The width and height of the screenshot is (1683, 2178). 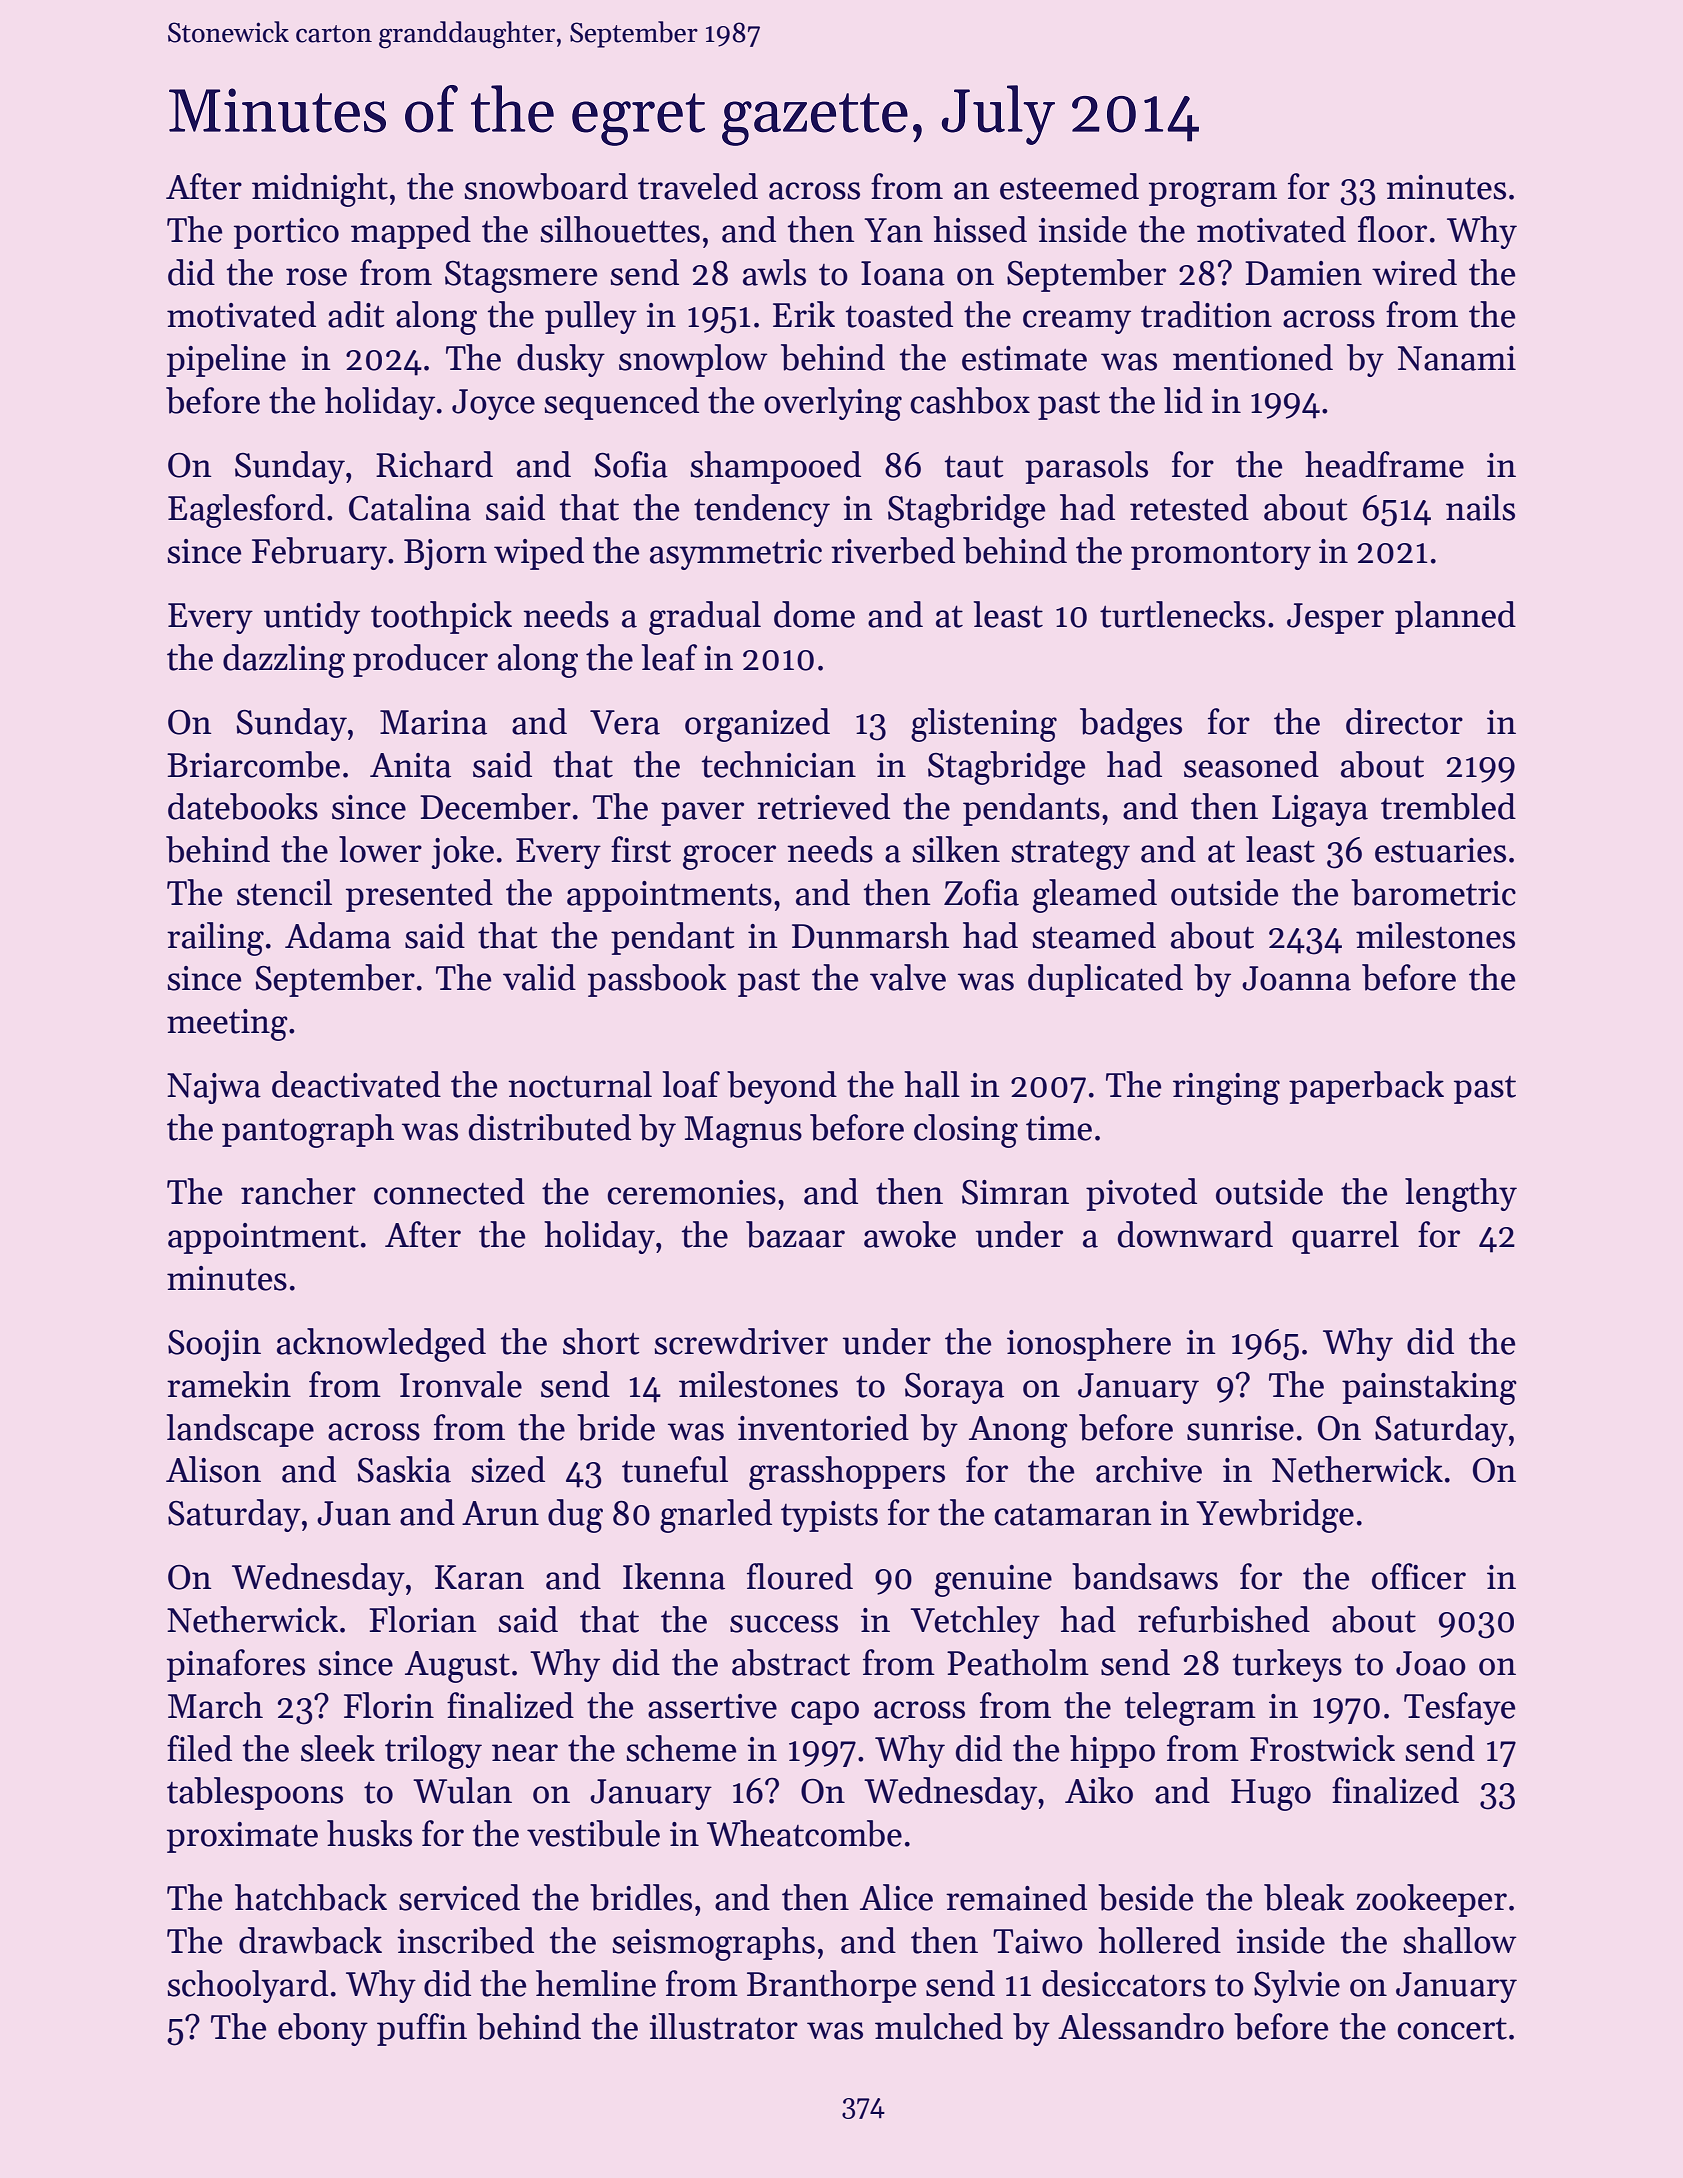 I want to click on puffin, so click(x=422, y=2029).
